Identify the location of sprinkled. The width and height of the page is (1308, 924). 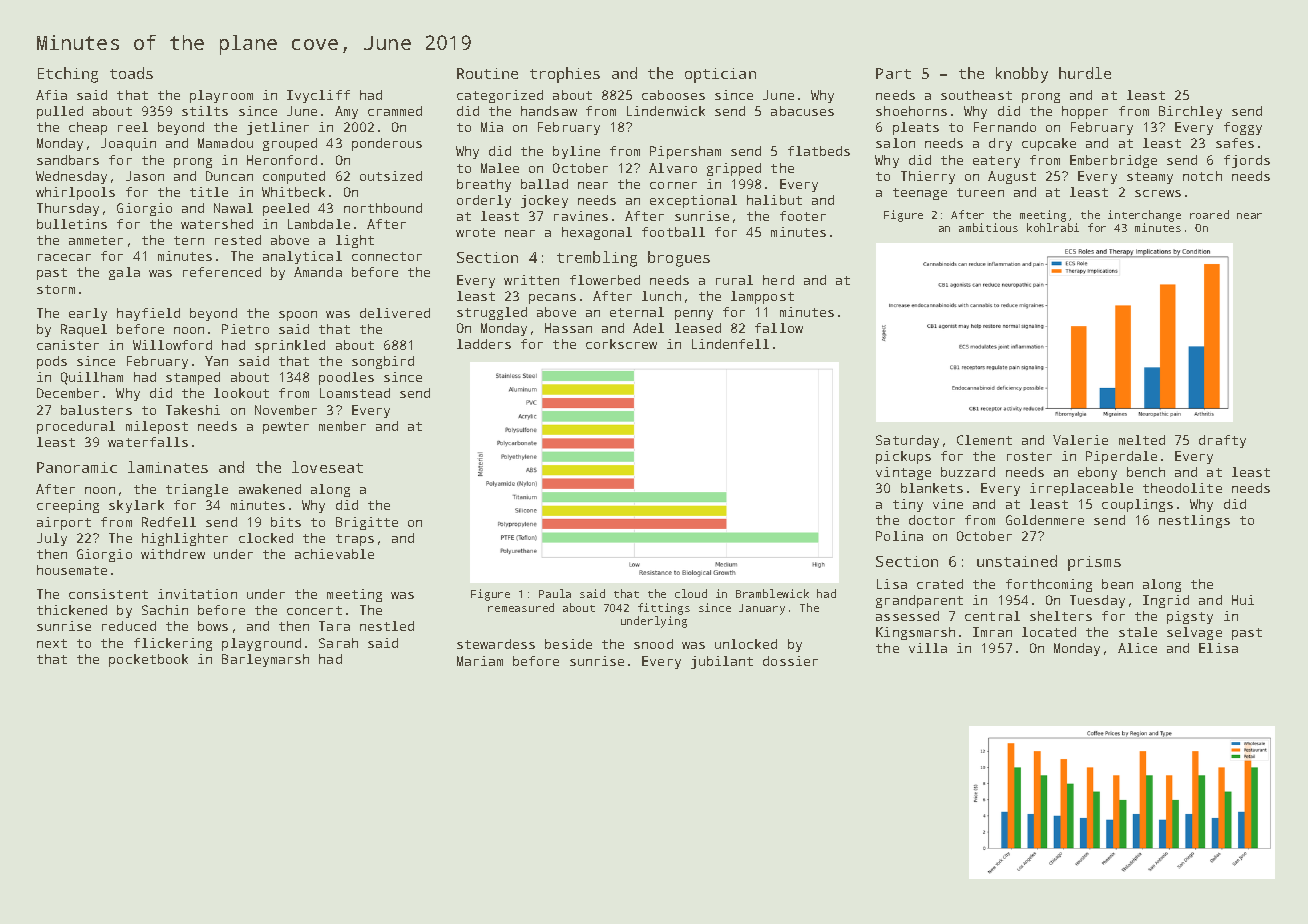
(290, 346).
